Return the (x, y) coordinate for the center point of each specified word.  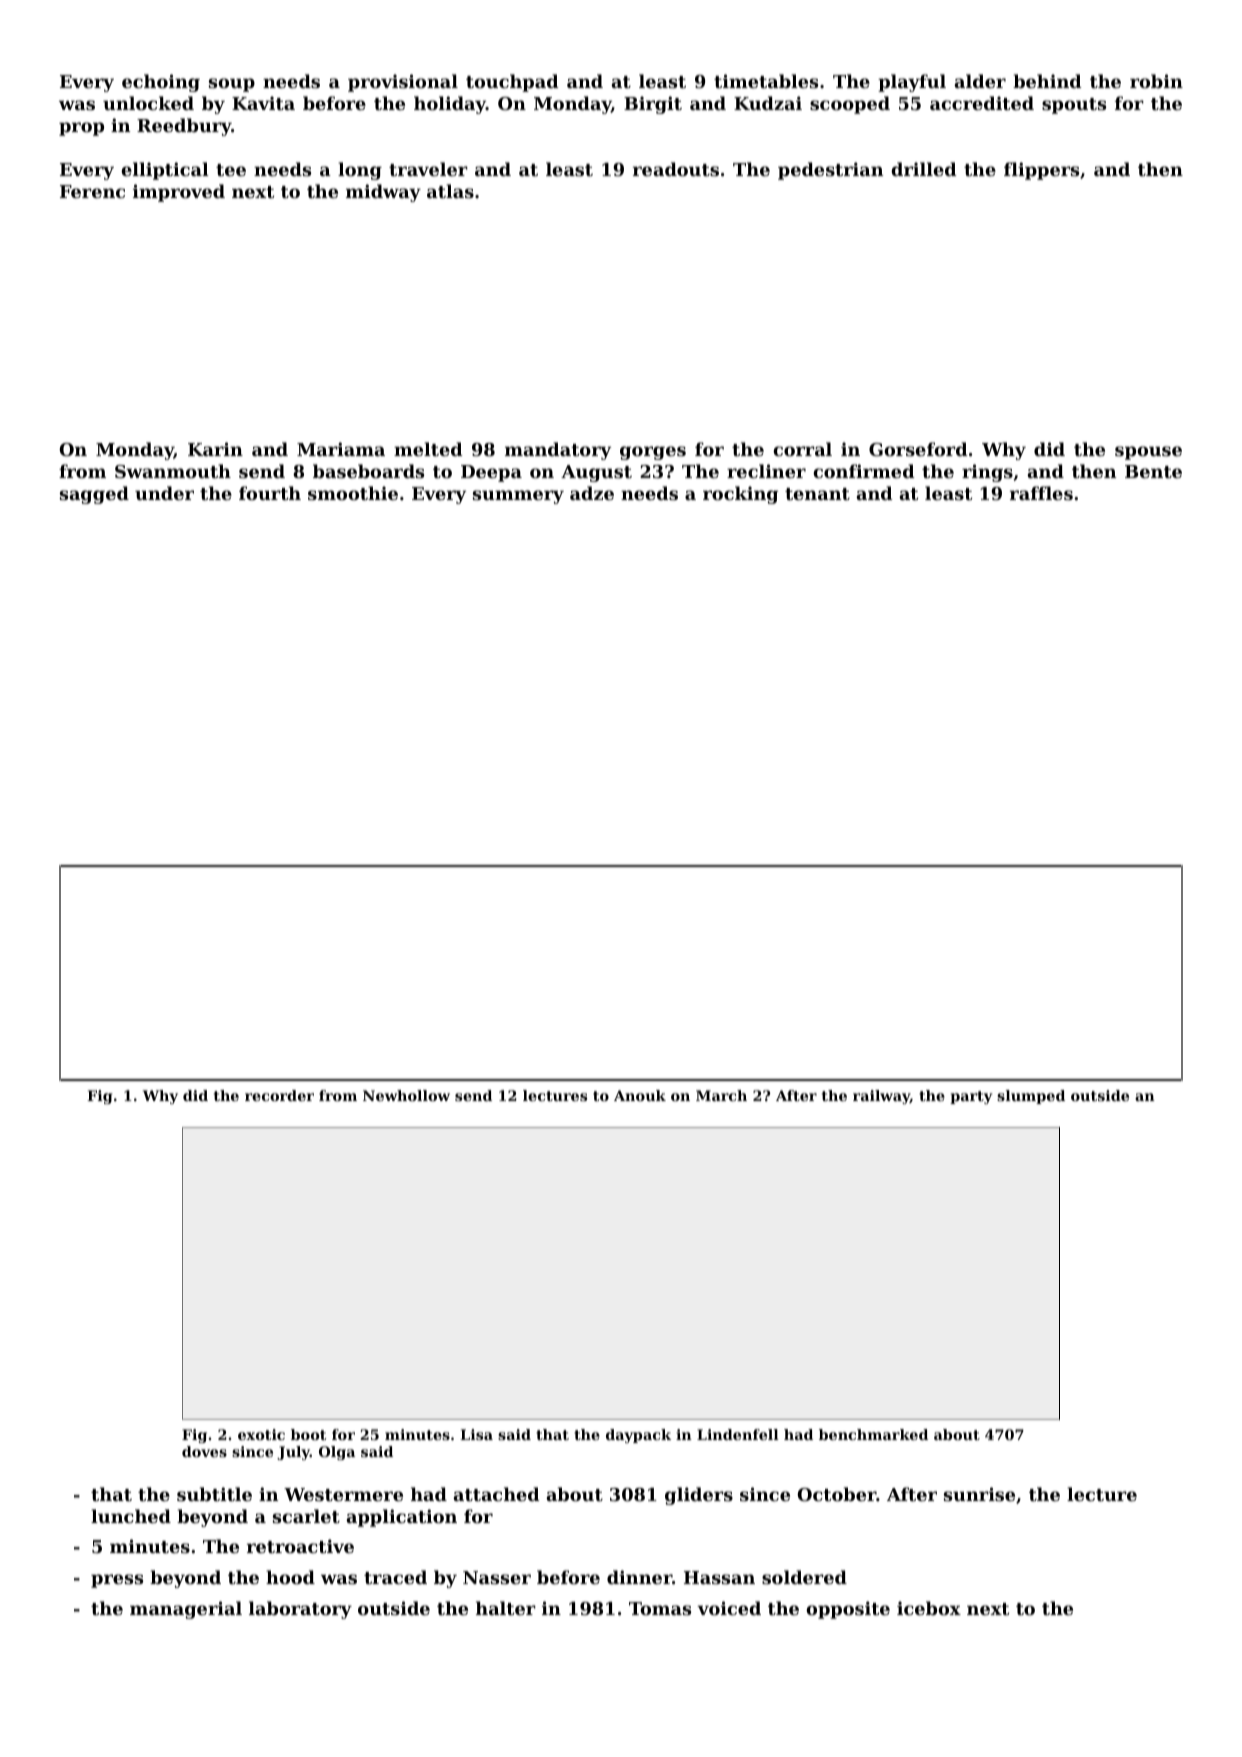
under (164, 493)
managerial (186, 1610)
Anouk (640, 1095)
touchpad (512, 83)
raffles (1041, 493)
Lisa (476, 1434)
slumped (1031, 1097)
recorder (279, 1095)
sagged (94, 495)
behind (1047, 81)
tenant (817, 494)
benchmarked (873, 1434)
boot (308, 1434)
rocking (740, 495)
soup (232, 85)
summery (518, 497)
